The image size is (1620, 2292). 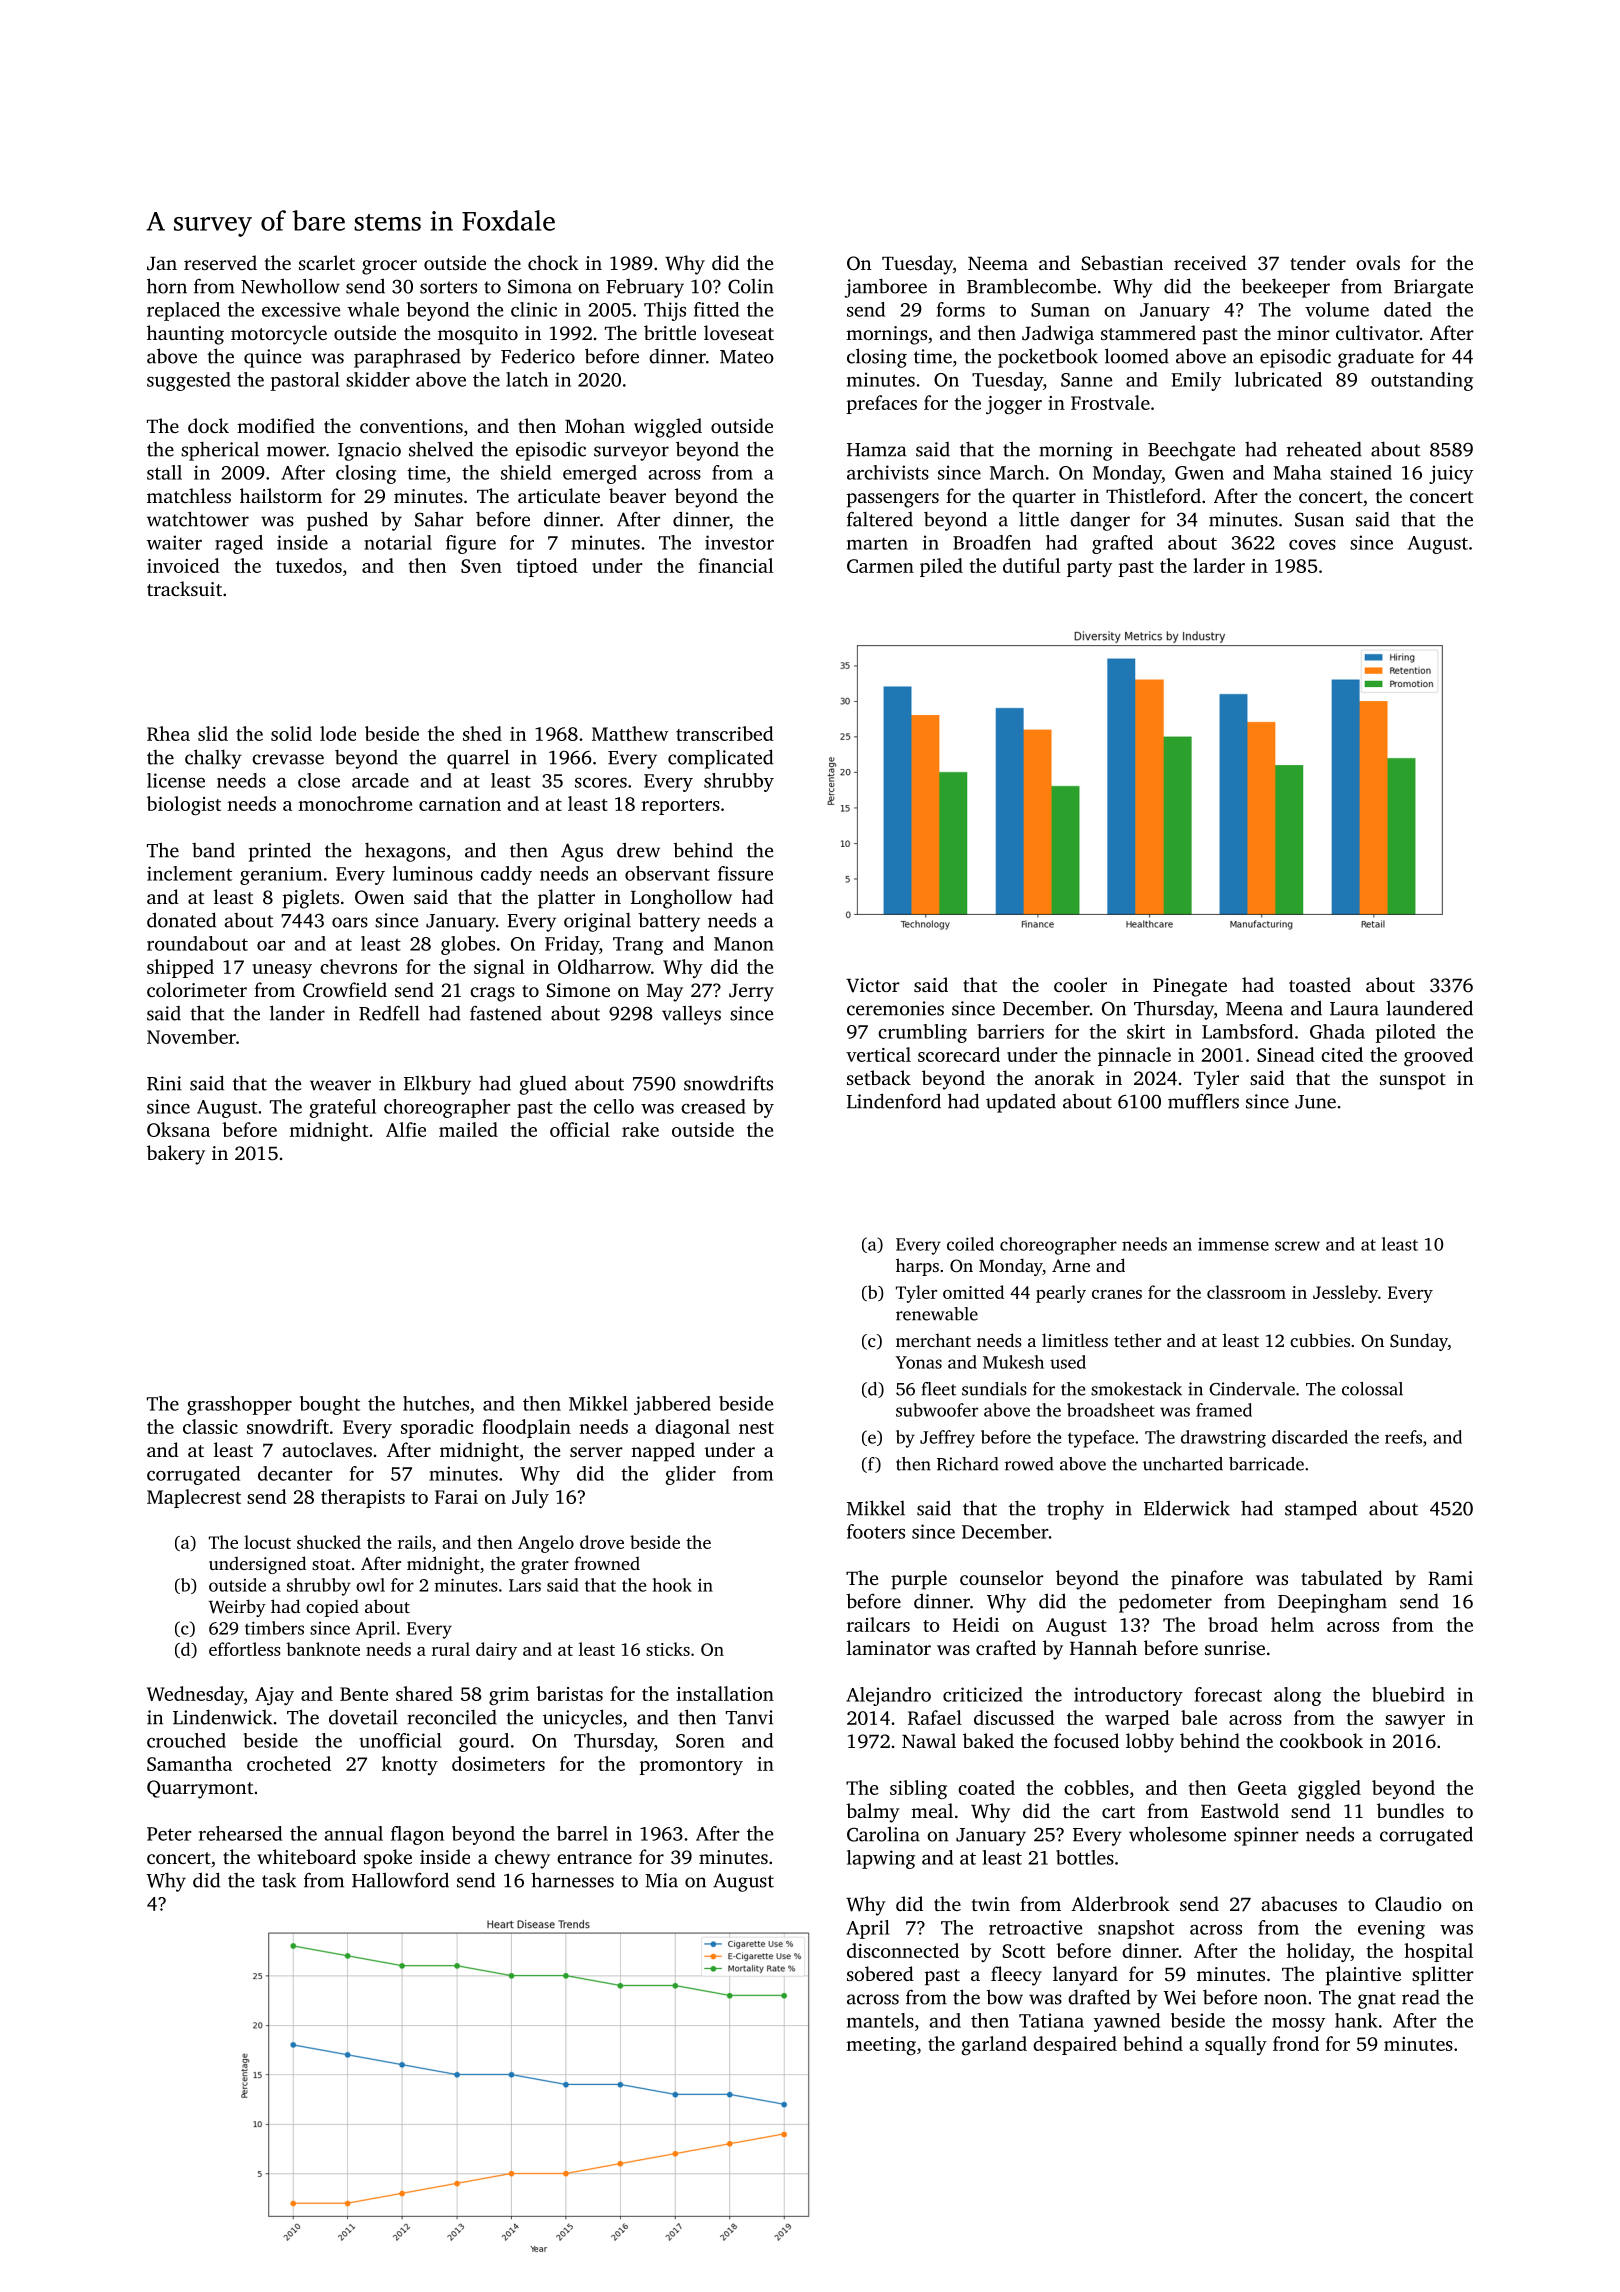 What do you see at coordinates (436, 1403) in the page?
I see `hutches` at bounding box center [436, 1403].
